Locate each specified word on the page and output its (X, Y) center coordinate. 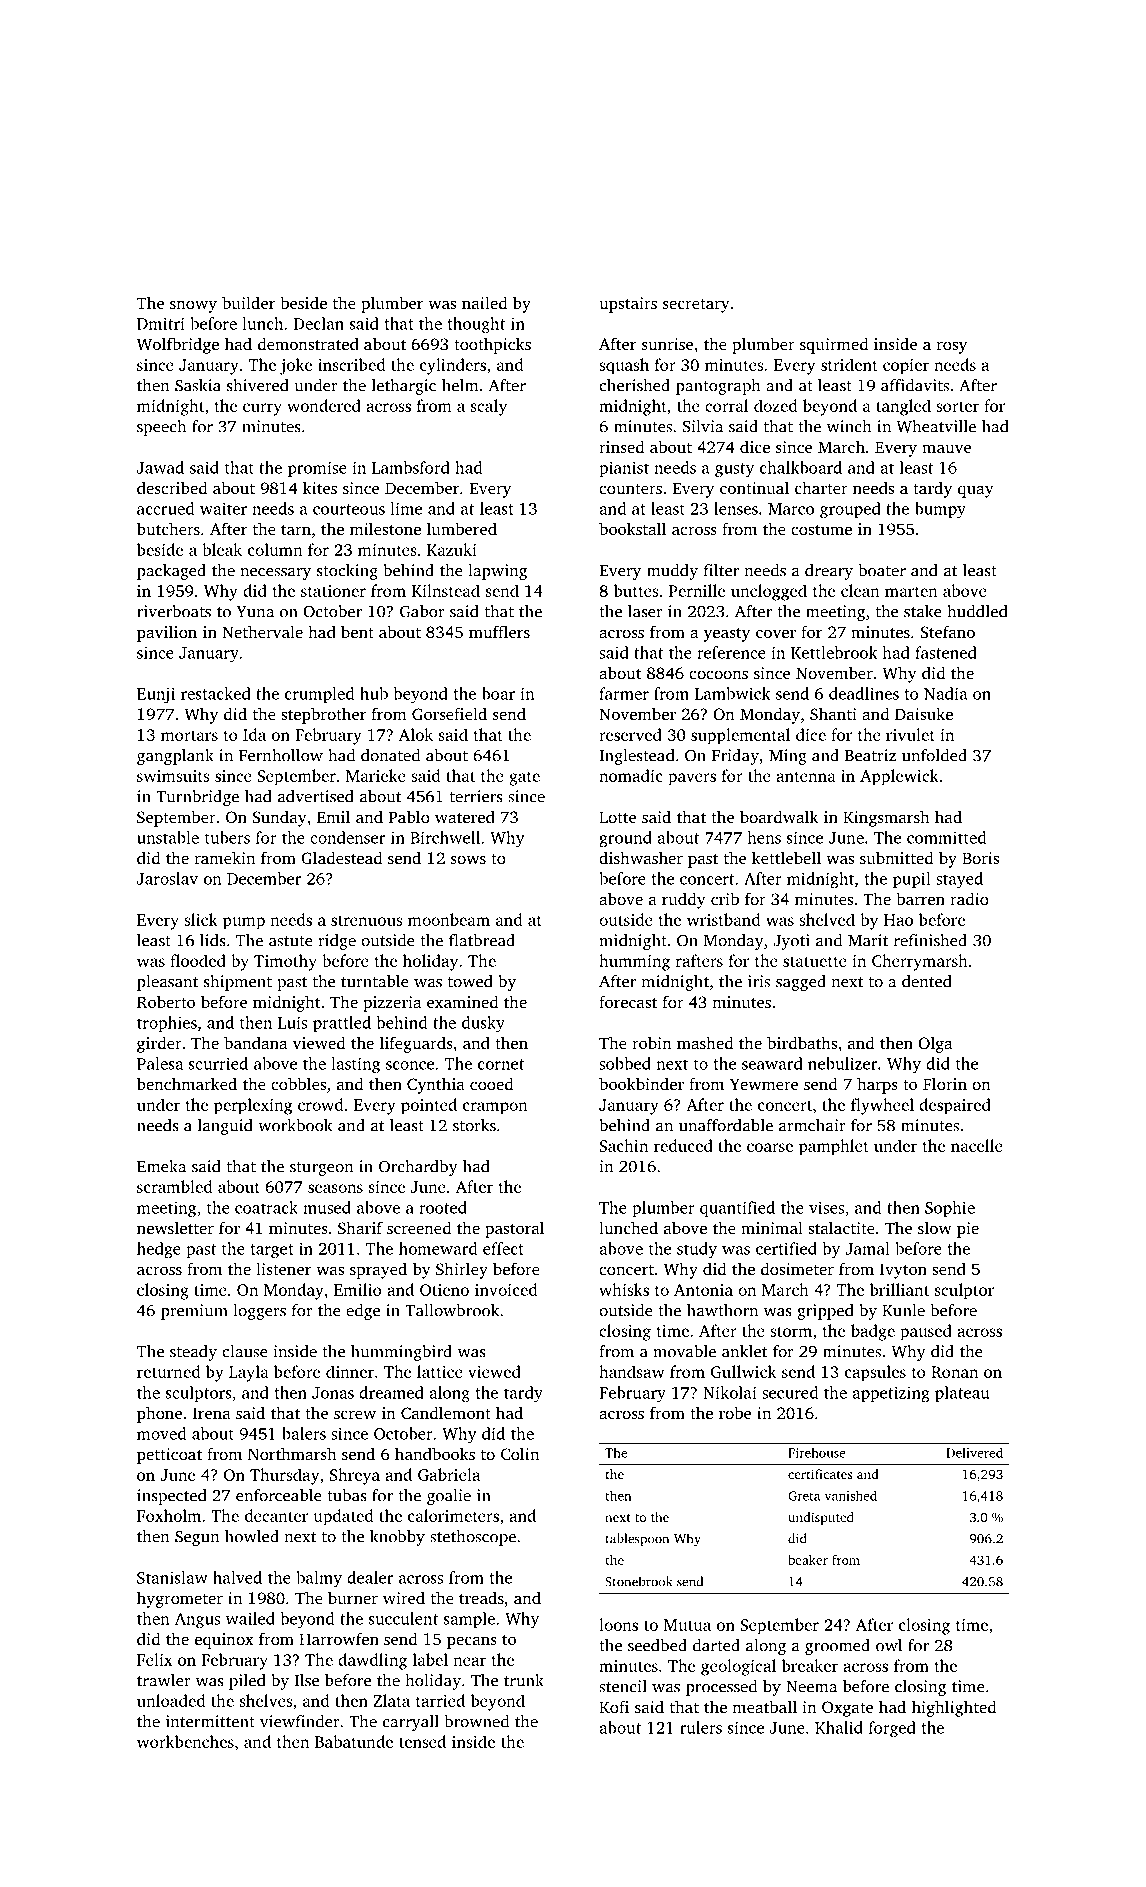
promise (317, 469)
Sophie (950, 1209)
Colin (520, 1453)
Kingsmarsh (886, 818)
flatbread (482, 940)
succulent (403, 1618)
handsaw (631, 1371)
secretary (696, 306)
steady (193, 1353)
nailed (484, 302)
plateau (962, 1394)
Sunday (279, 818)
